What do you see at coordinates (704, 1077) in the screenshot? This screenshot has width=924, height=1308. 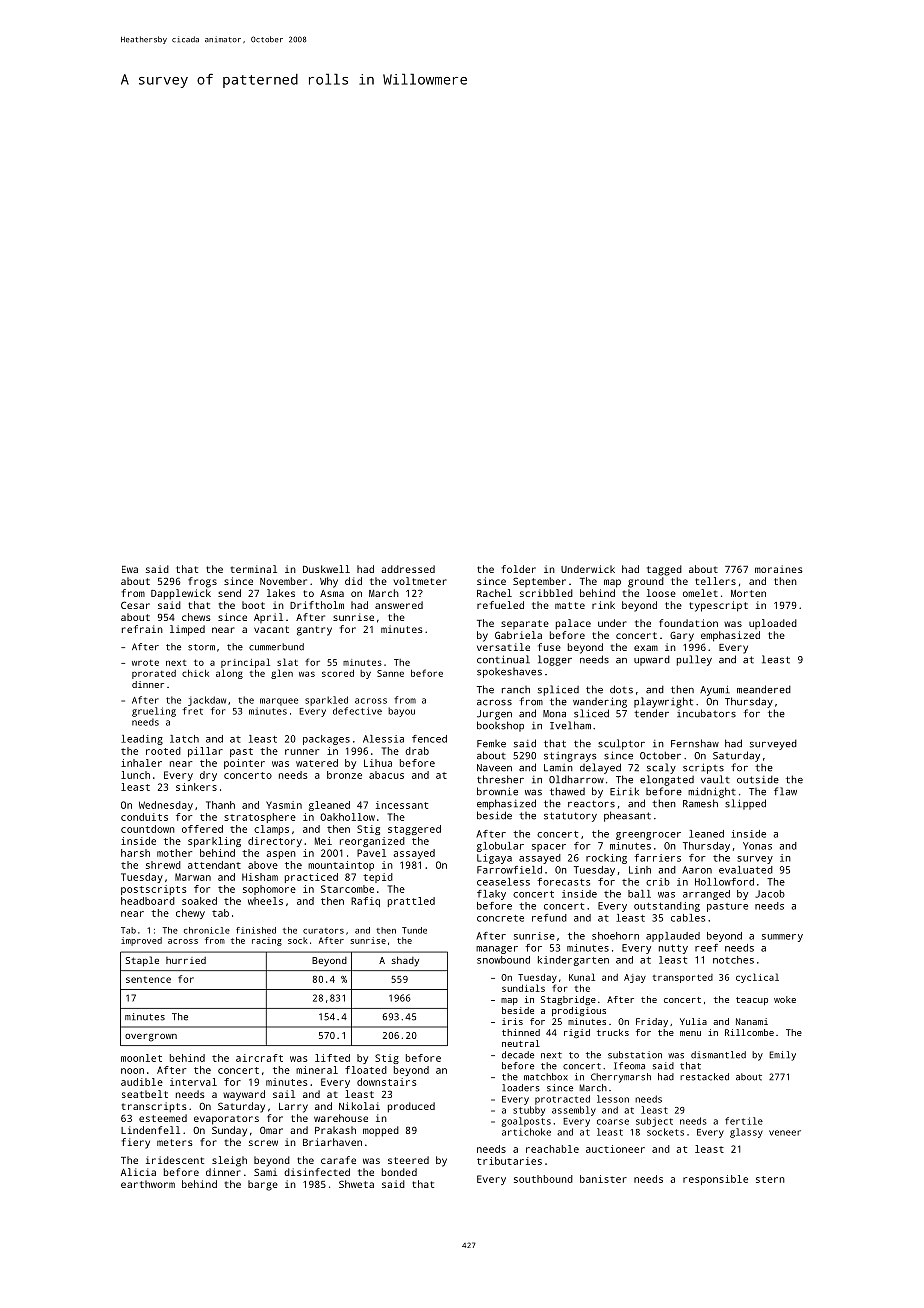 I see `restacked` at bounding box center [704, 1077].
